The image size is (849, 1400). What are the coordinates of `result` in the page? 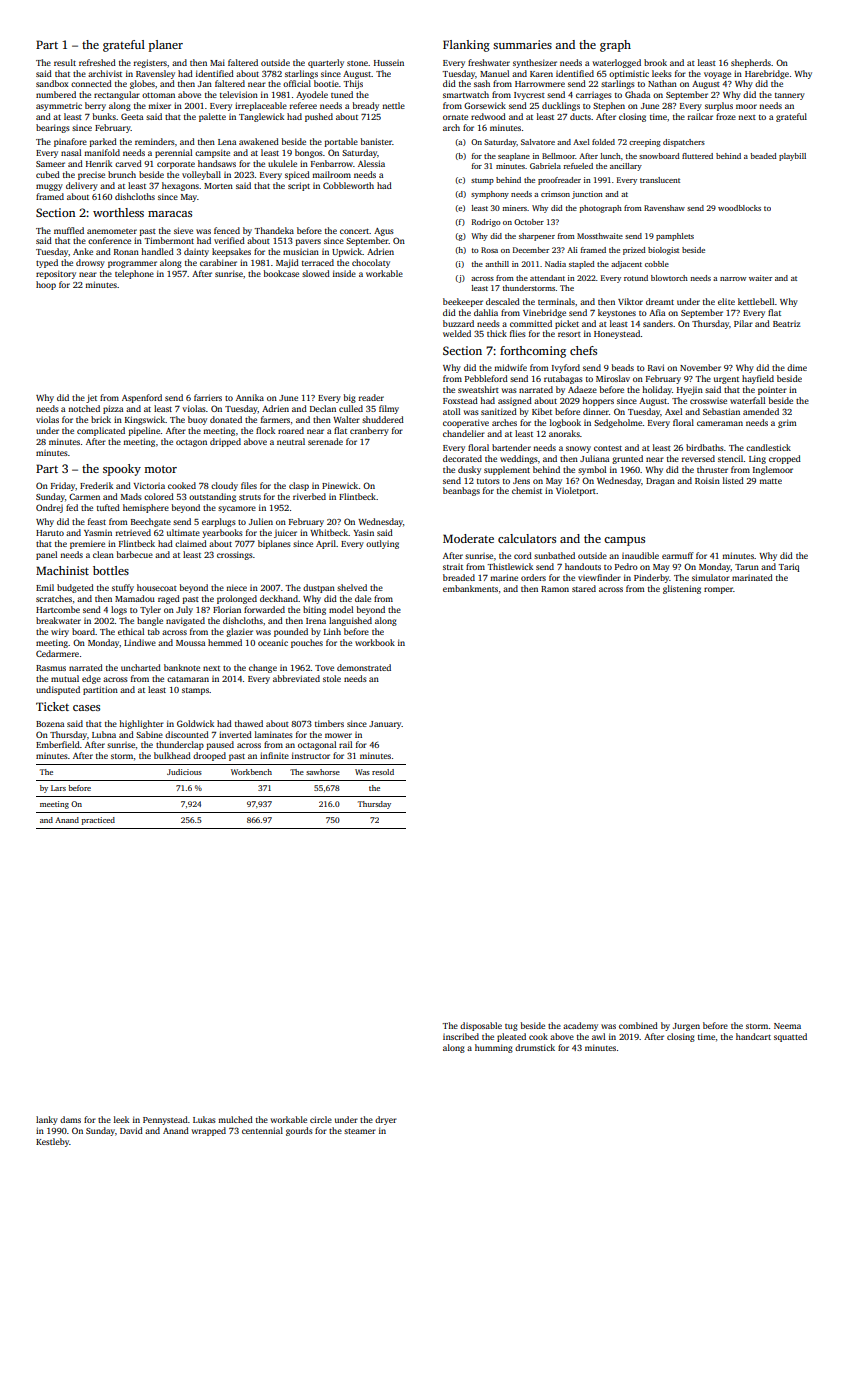 It's located at (65, 62).
